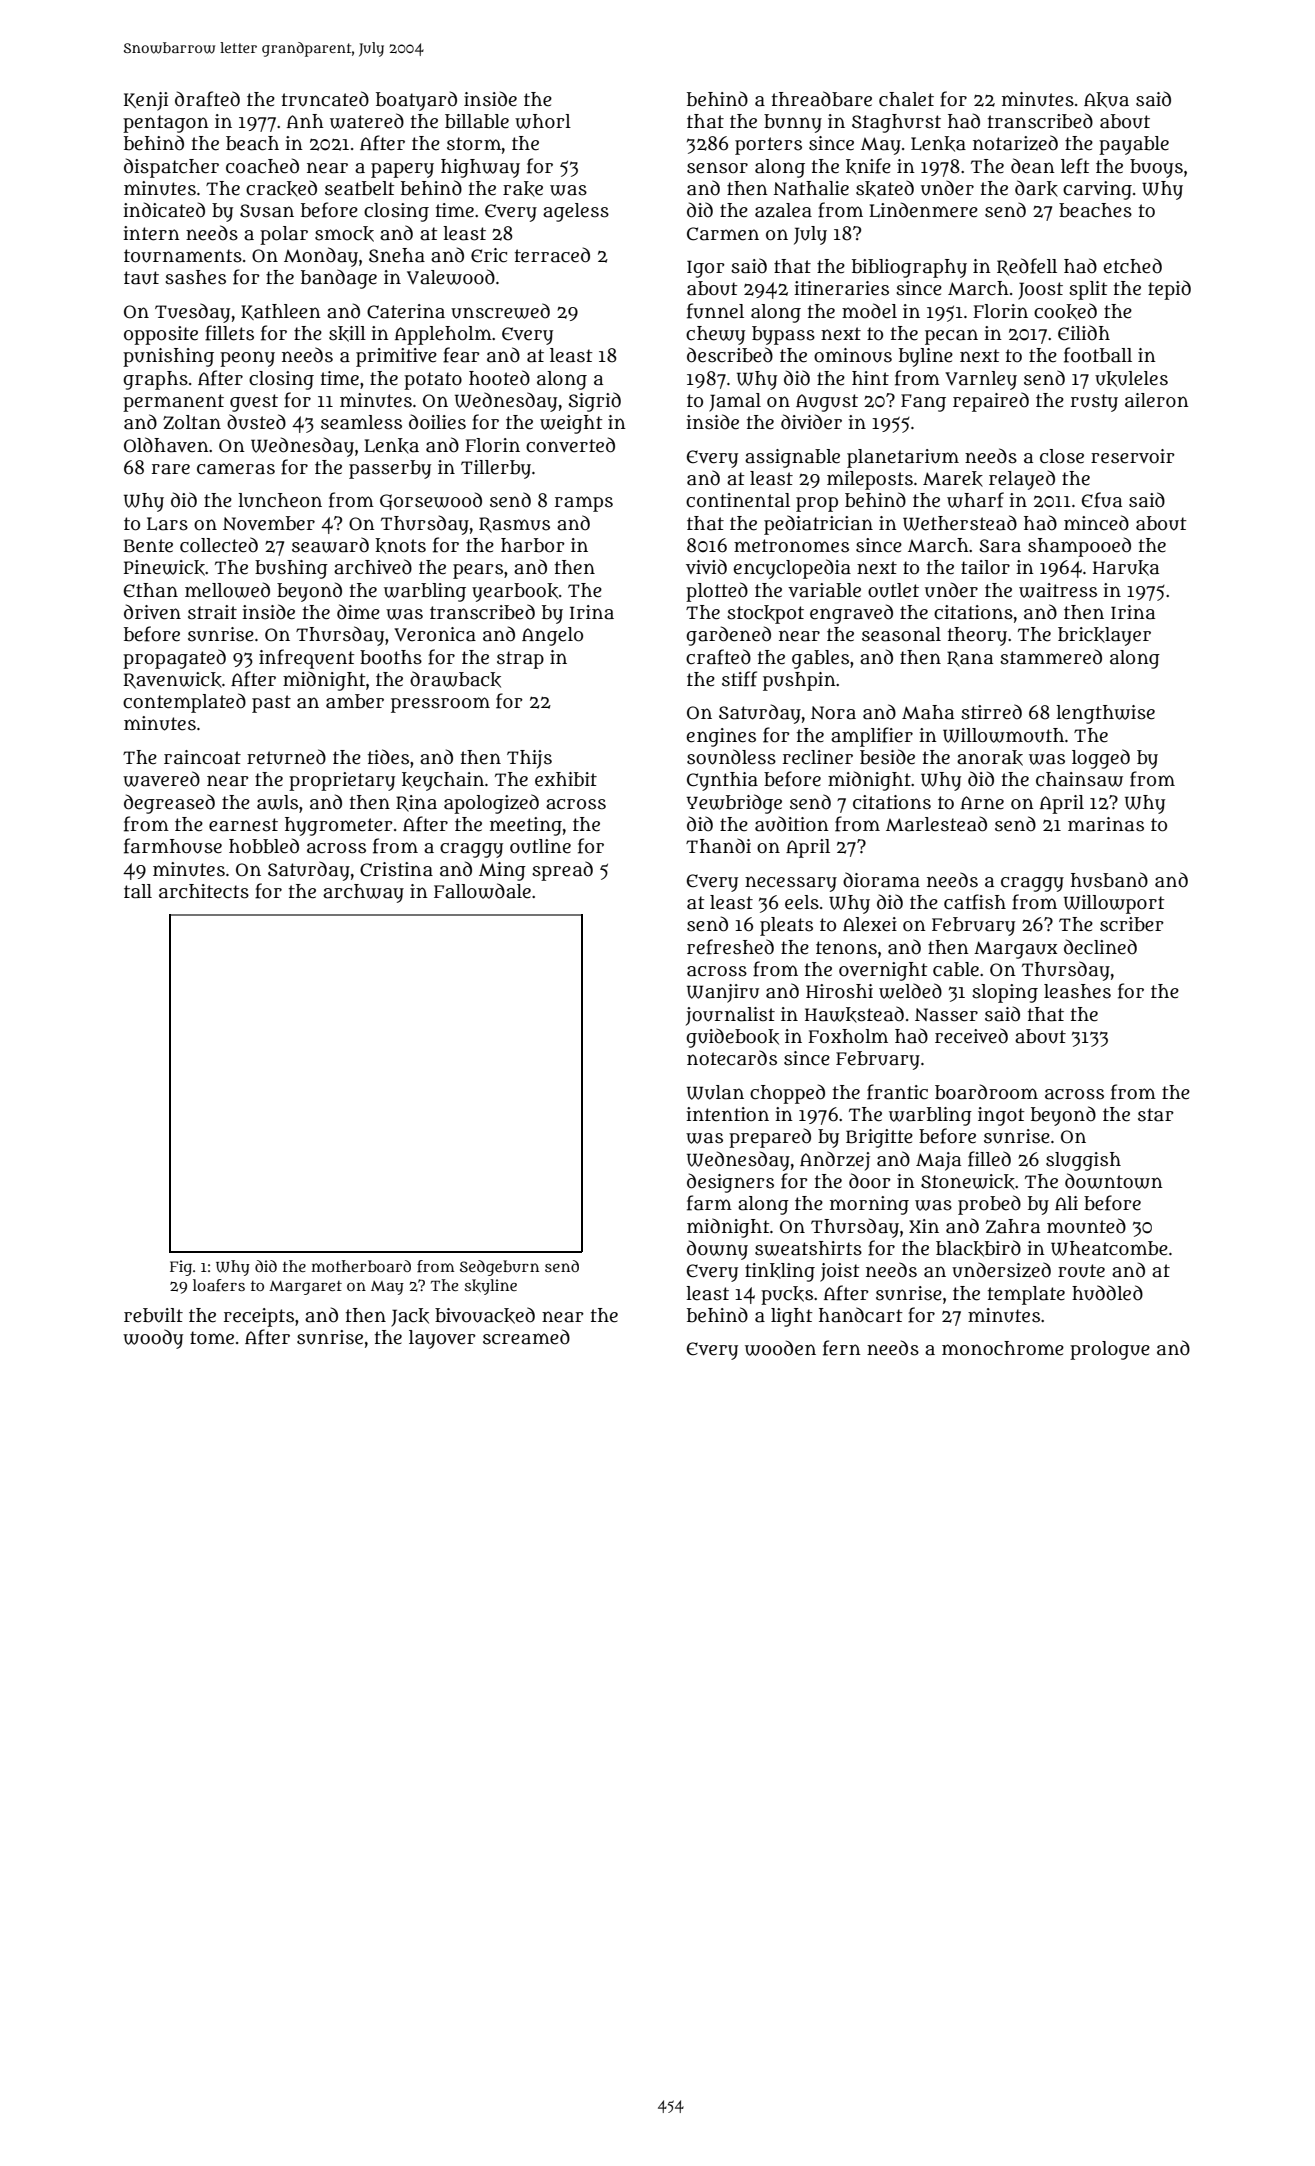 This screenshot has height=2166, width=1315. I want to click on sensor, so click(717, 168).
